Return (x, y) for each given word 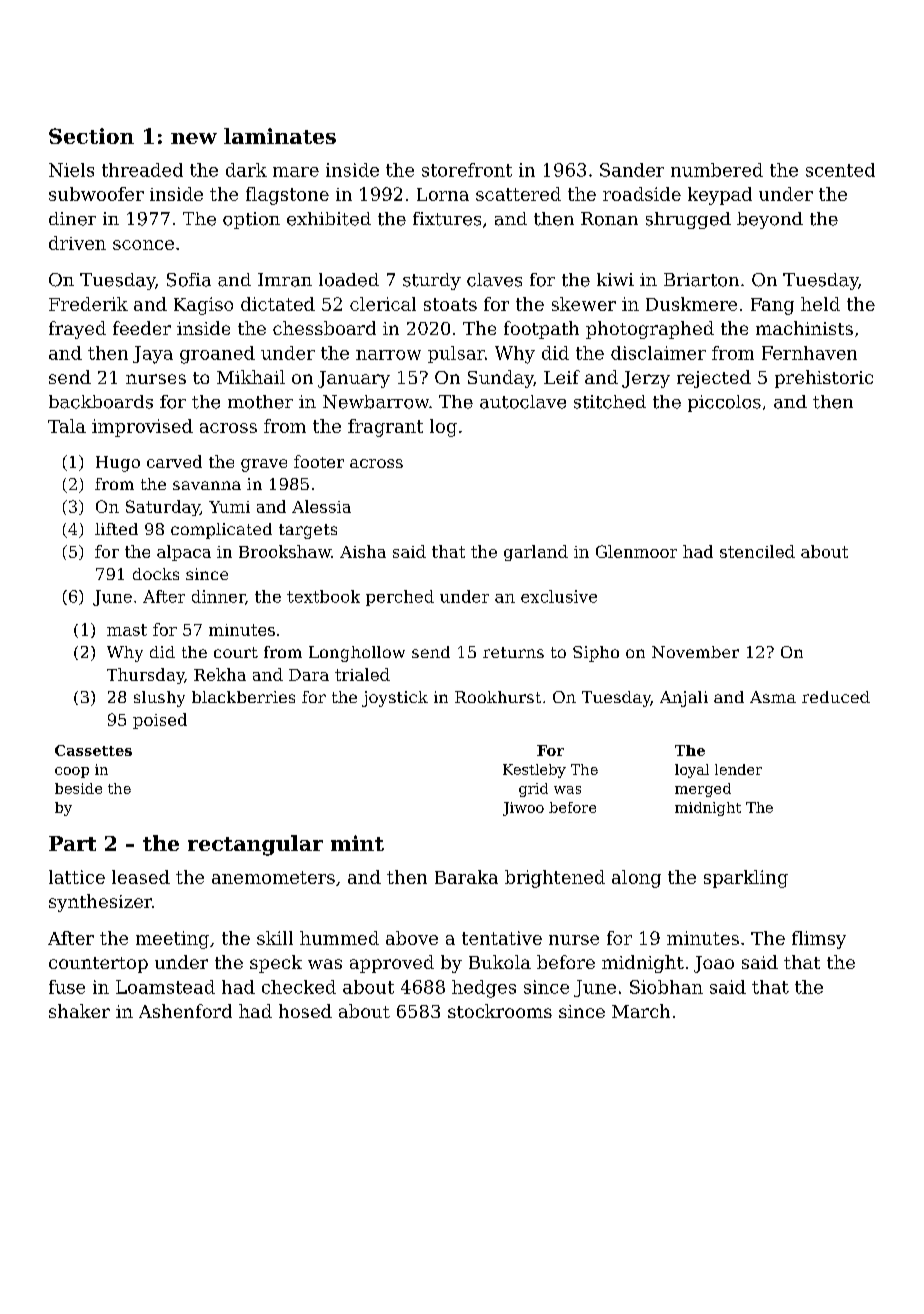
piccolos (724, 403)
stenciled (757, 551)
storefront (467, 170)
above (412, 938)
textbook (323, 596)
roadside (642, 194)
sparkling (746, 879)
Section (91, 136)
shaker (79, 1011)
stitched (610, 402)
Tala (67, 426)
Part (72, 843)
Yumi (229, 507)
